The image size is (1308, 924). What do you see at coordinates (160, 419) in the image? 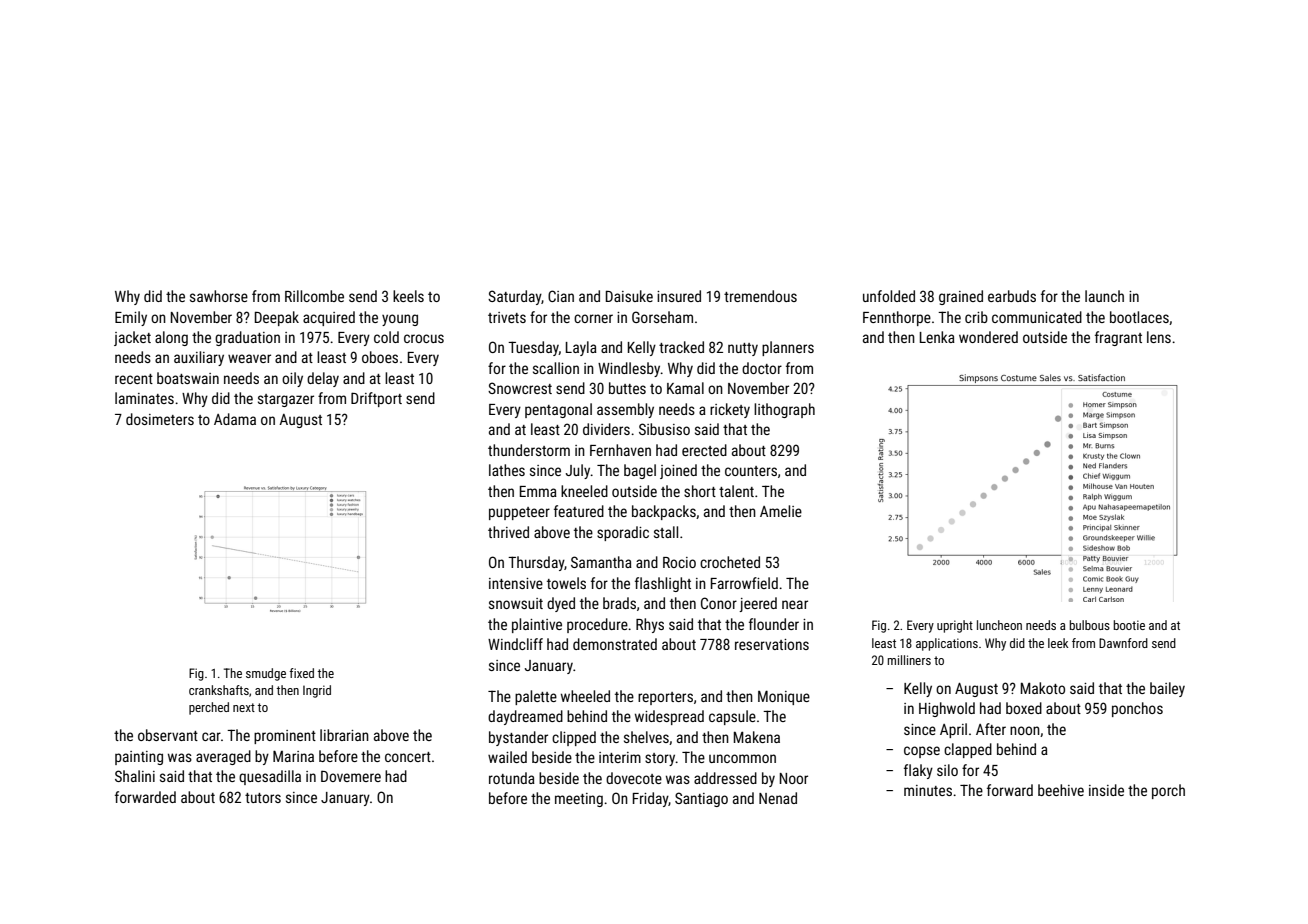
I see `dosimeters` at bounding box center [160, 419].
